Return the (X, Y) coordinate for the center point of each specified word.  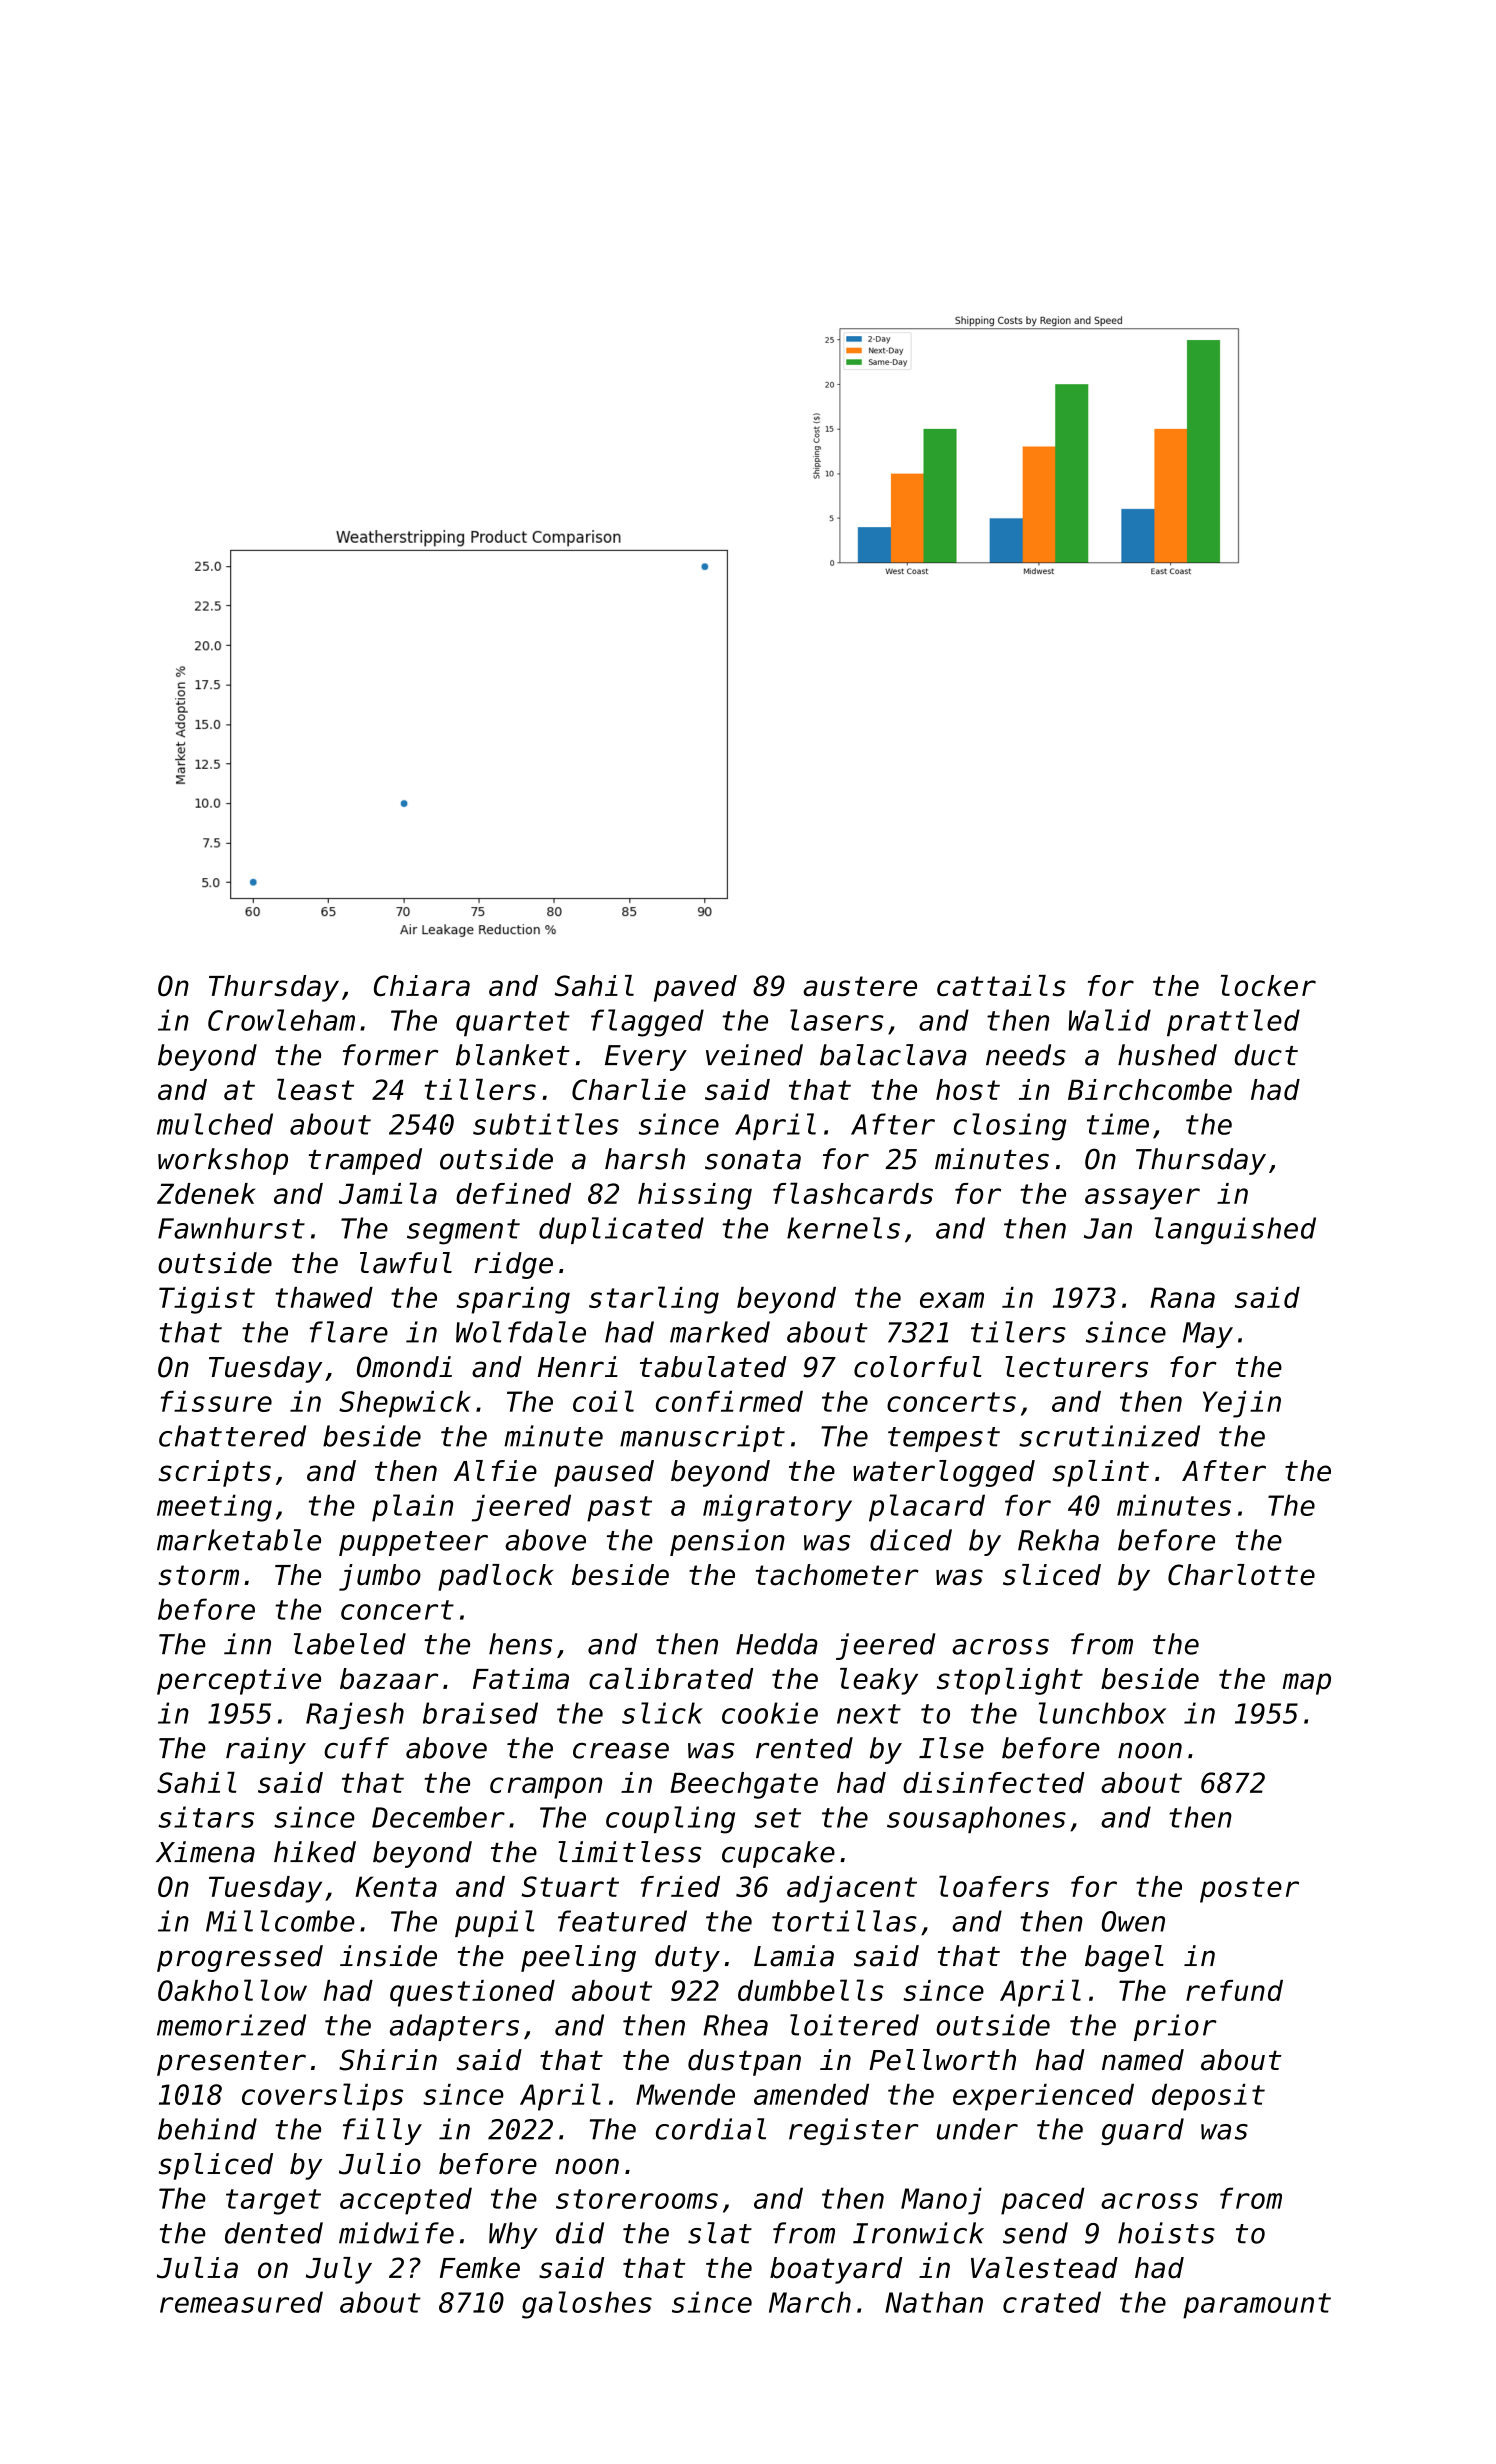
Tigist (207, 1300)
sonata (753, 1160)
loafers (994, 1886)
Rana (1182, 1297)
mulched (215, 1124)
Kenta (396, 1886)
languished (1235, 1231)
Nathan (934, 2302)
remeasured (241, 2302)
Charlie (629, 1089)
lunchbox (1102, 1713)
